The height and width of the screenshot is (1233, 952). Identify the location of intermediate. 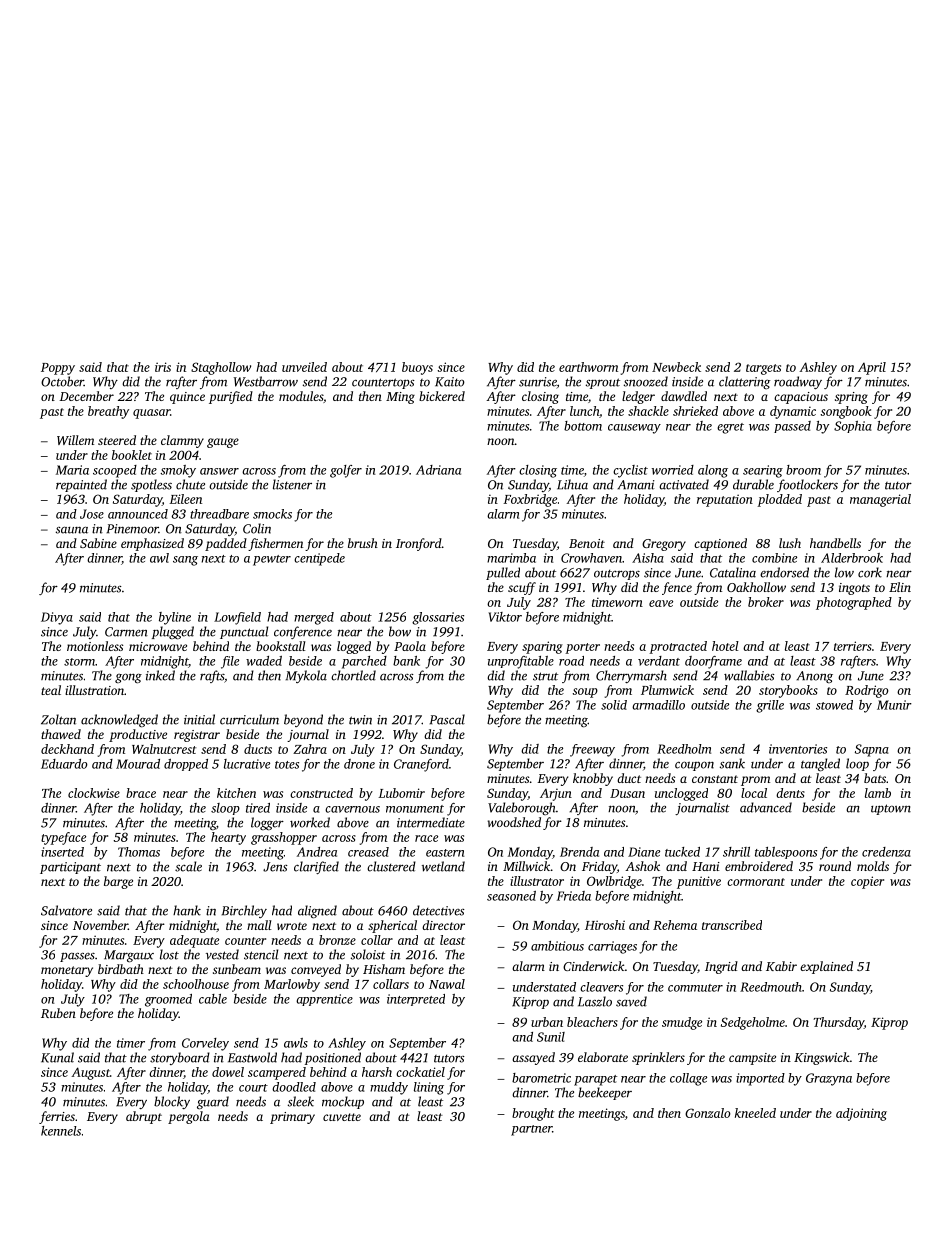
(431, 822).
